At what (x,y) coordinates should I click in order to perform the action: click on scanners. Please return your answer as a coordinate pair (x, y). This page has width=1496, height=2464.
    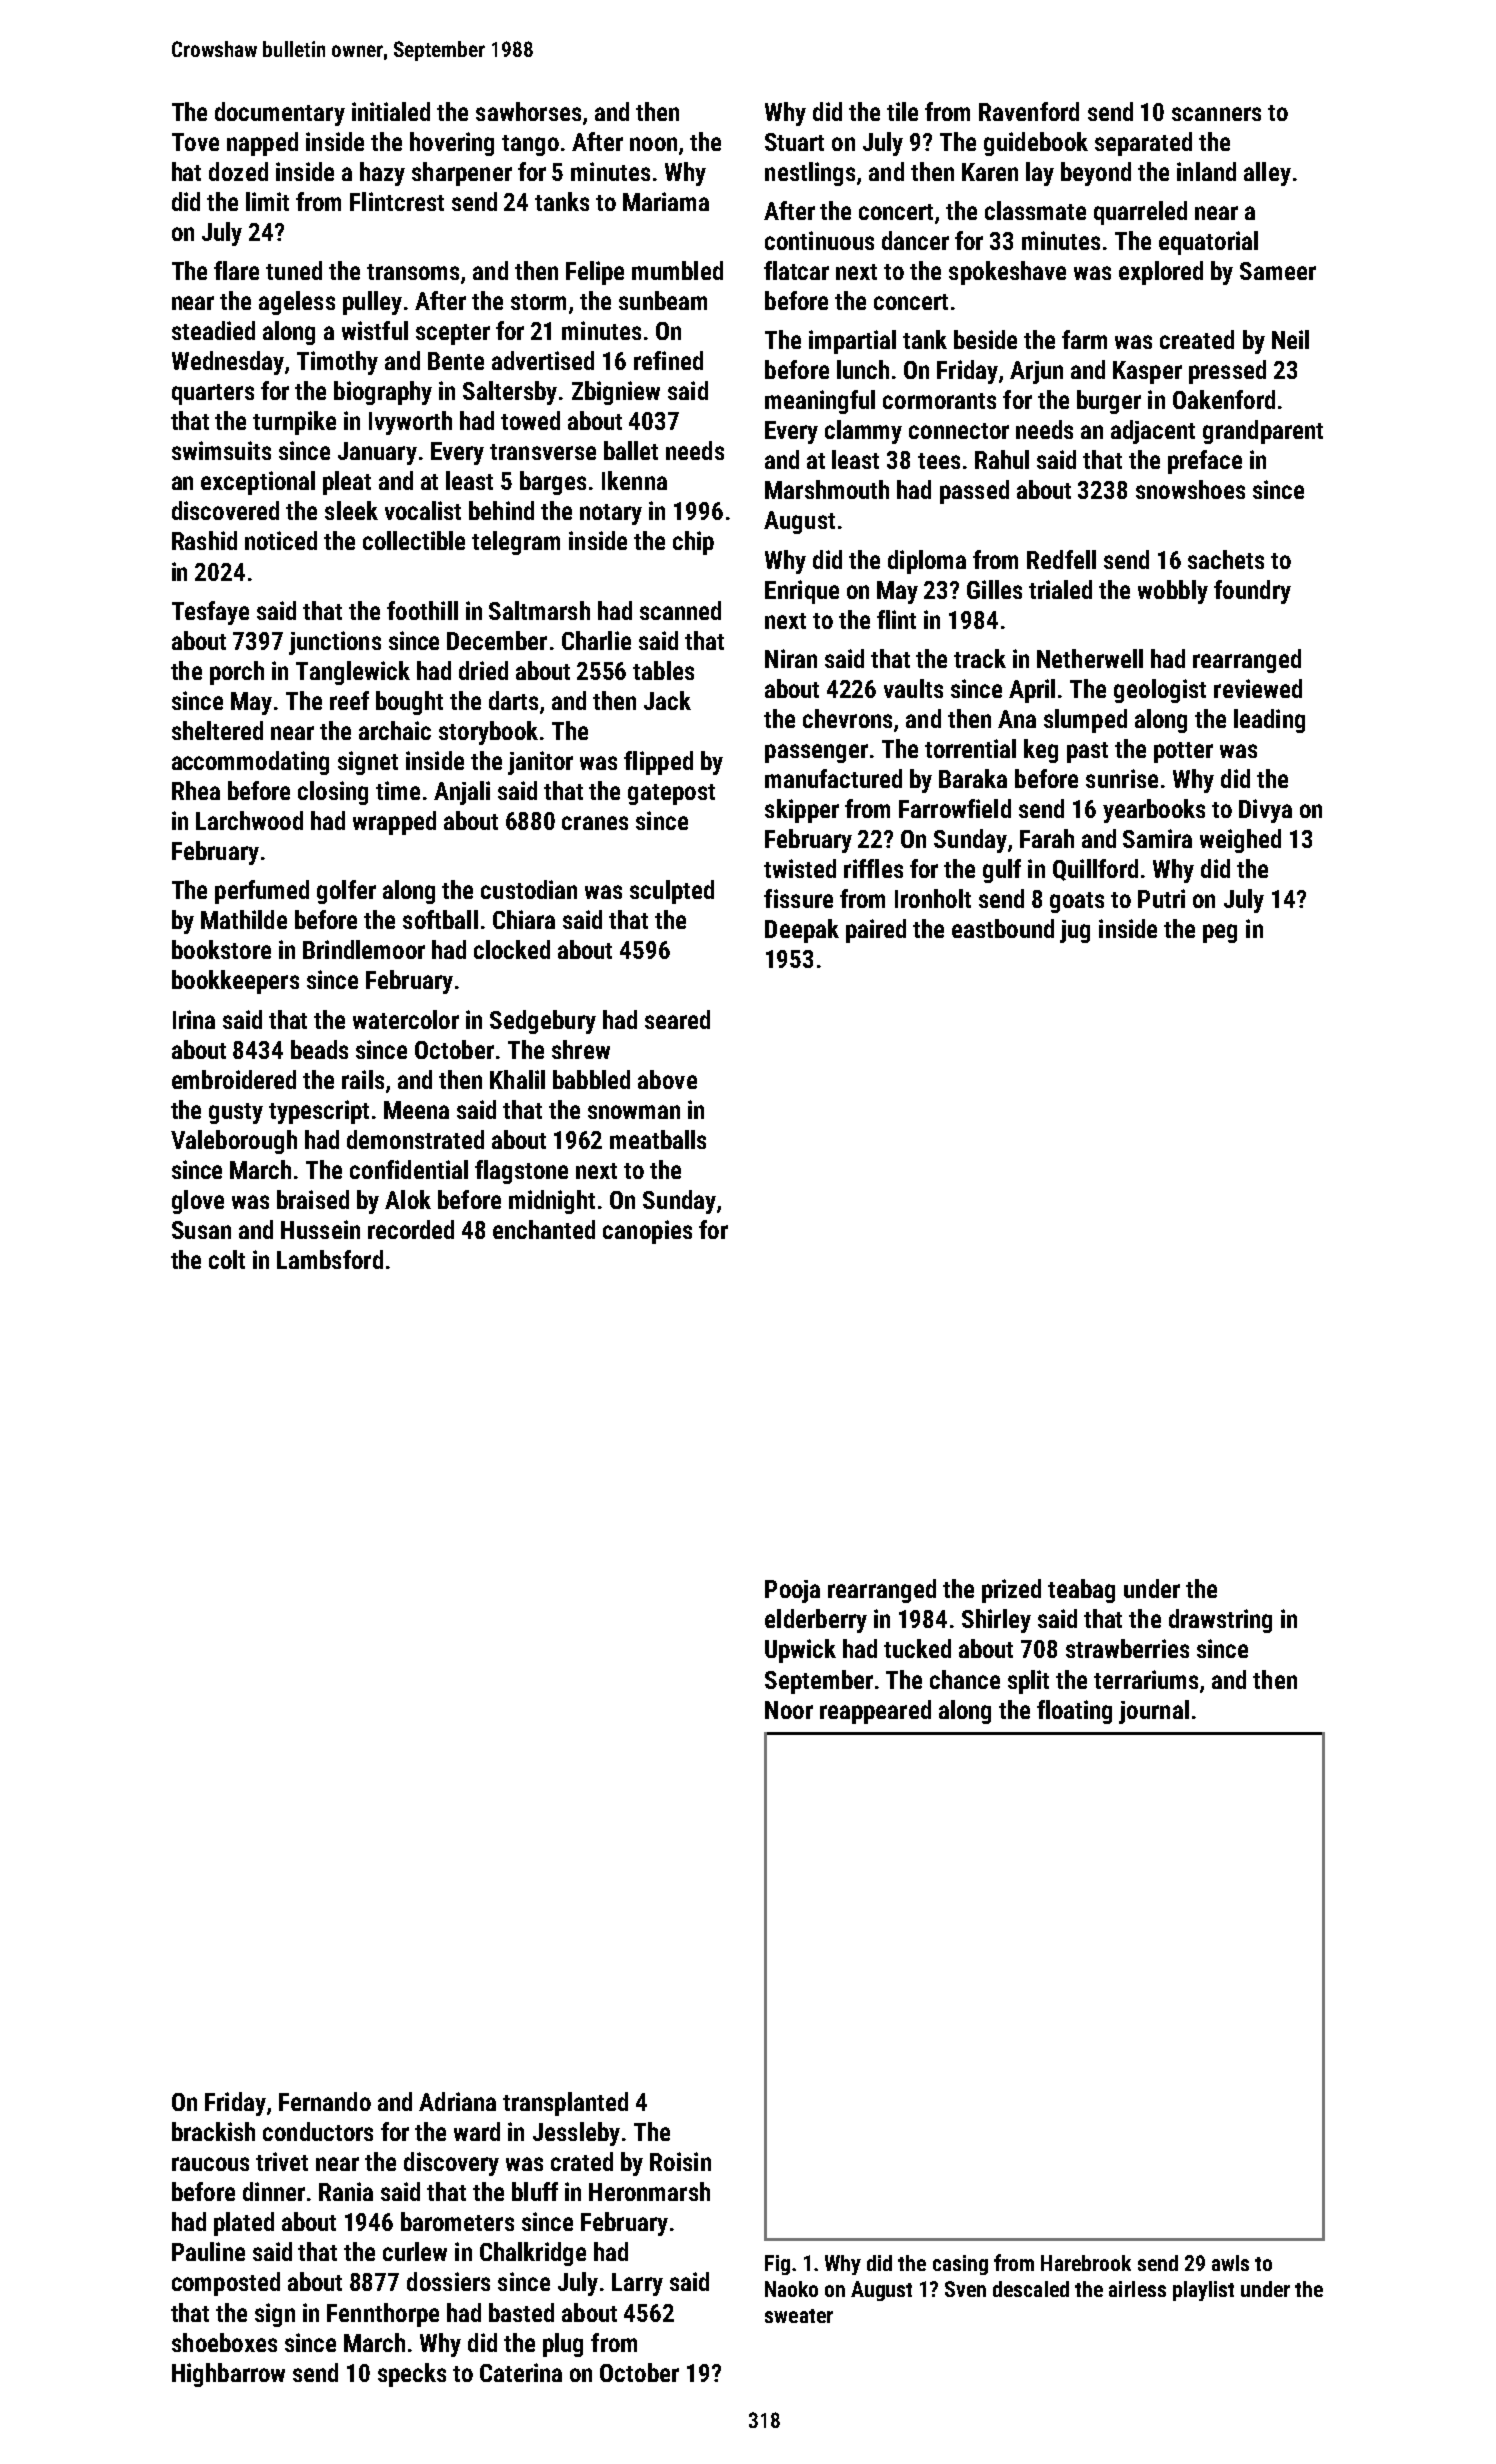
    Looking at the image, I should click on (1216, 114).
